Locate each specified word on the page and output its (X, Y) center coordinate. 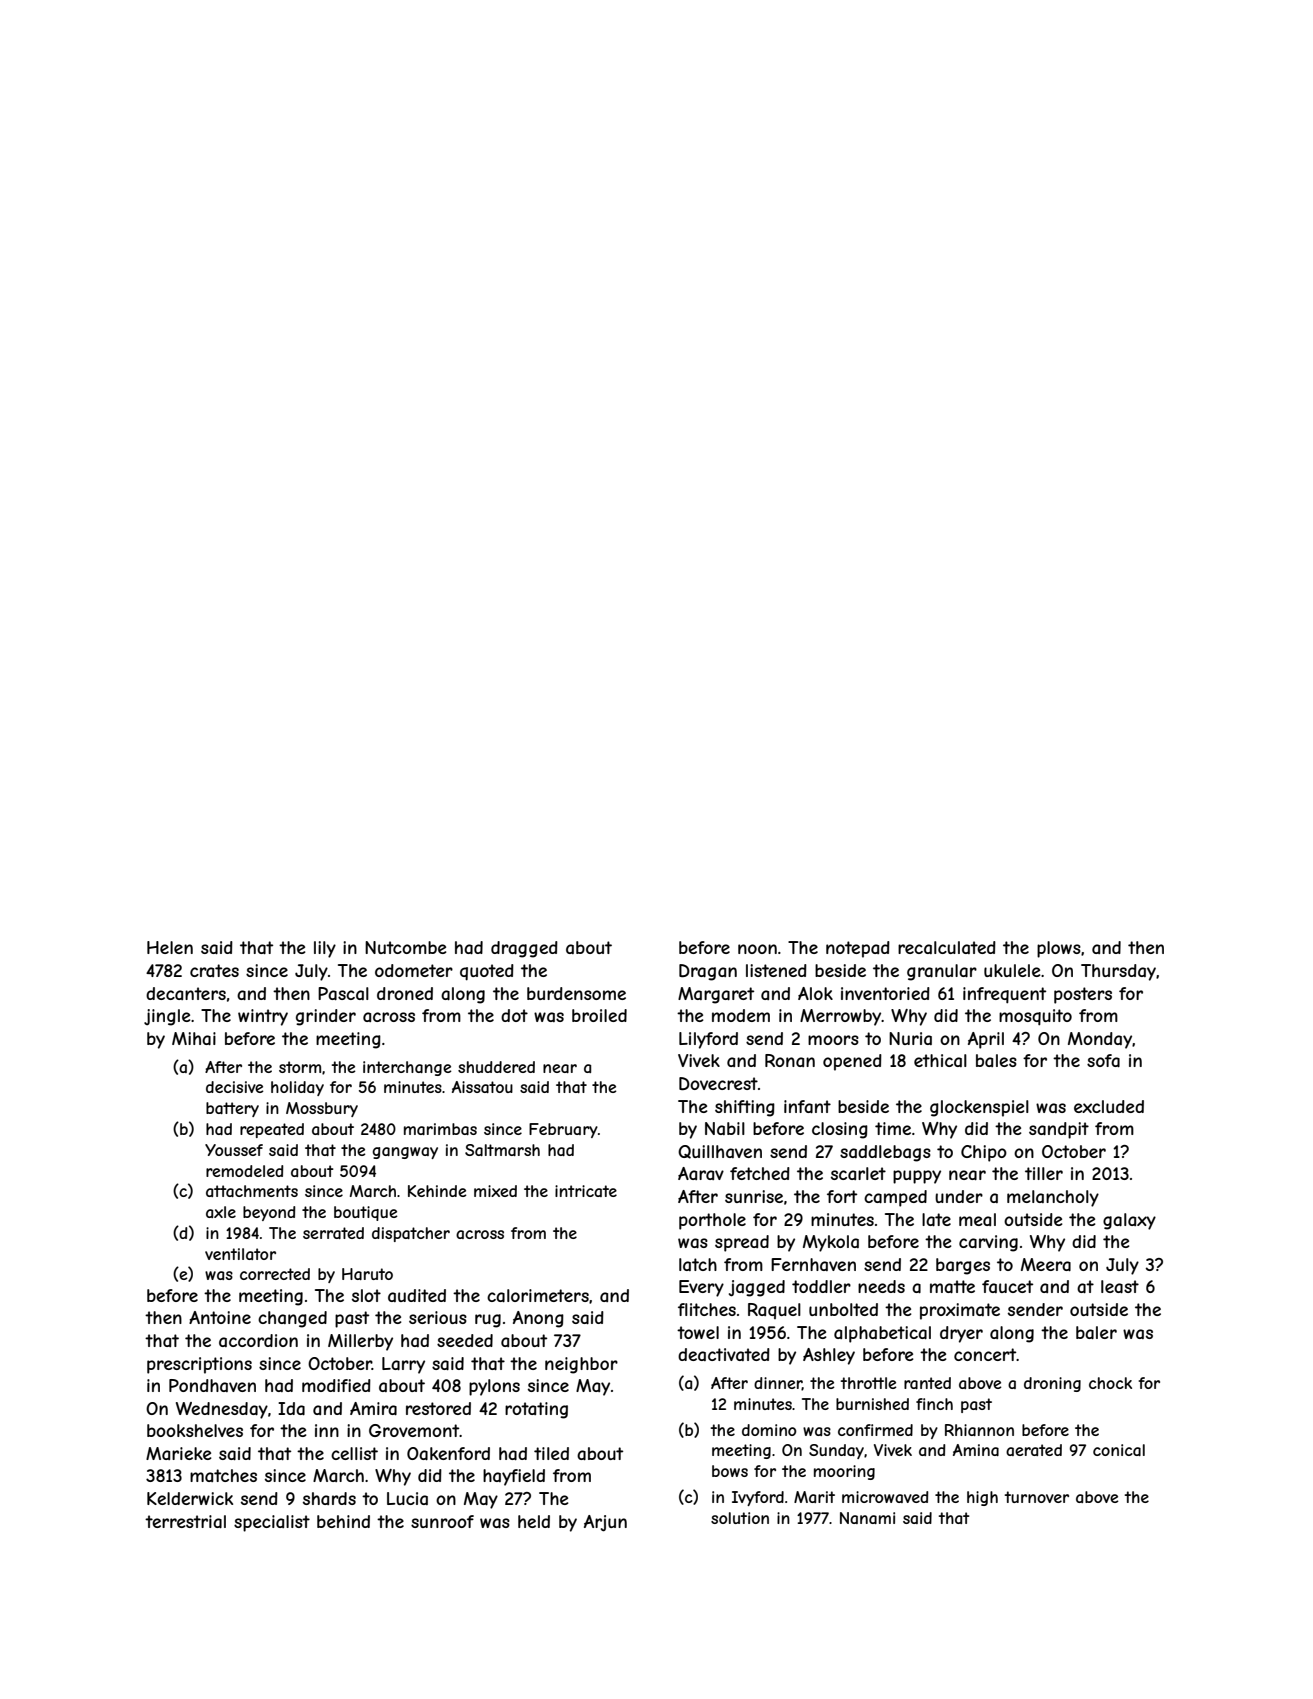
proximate (960, 1311)
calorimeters (538, 1295)
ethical (940, 1060)
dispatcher (411, 1234)
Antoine (220, 1317)
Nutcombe (406, 947)
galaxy (1129, 1221)
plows (1059, 949)
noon (757, 949)
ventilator (240, 1254)
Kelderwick (190, 1498)
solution (740, 1518)
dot (514, 1015)
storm (300, 1067)
